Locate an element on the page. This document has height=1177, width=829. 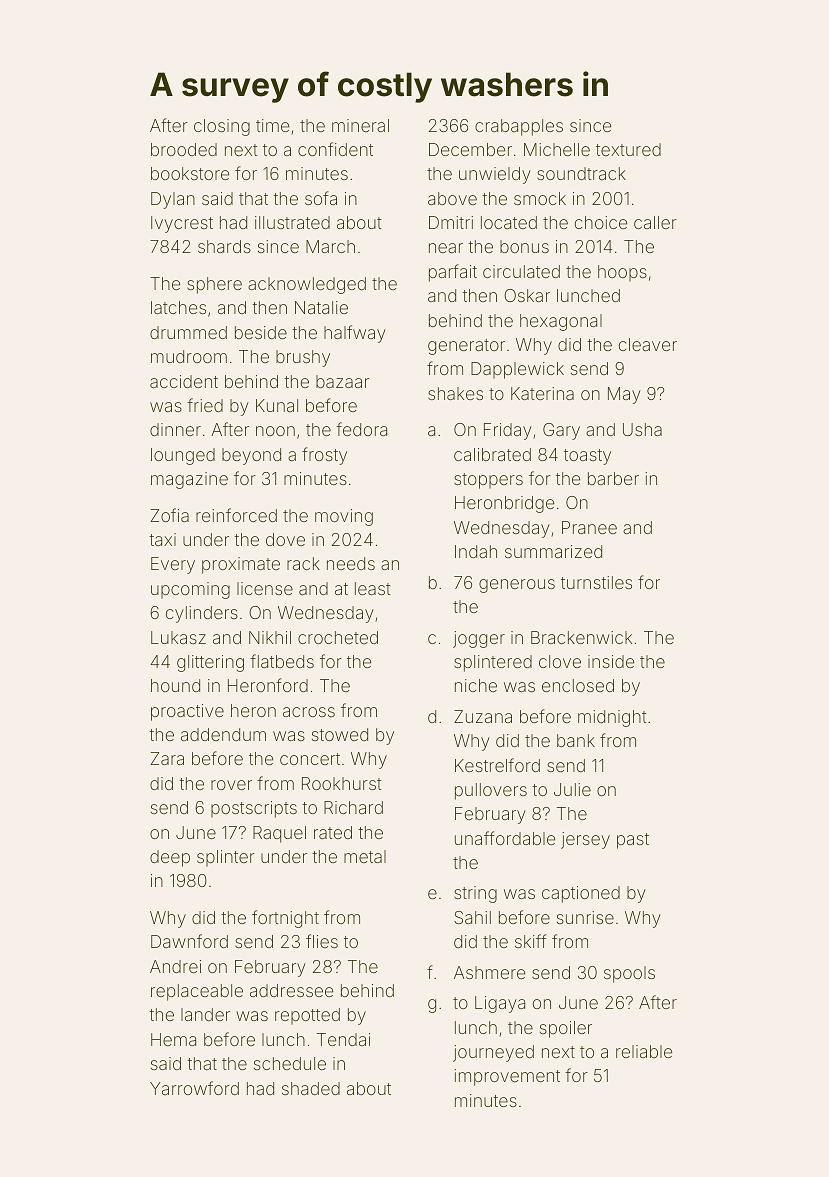
time is located at coordinates (272, 125).
